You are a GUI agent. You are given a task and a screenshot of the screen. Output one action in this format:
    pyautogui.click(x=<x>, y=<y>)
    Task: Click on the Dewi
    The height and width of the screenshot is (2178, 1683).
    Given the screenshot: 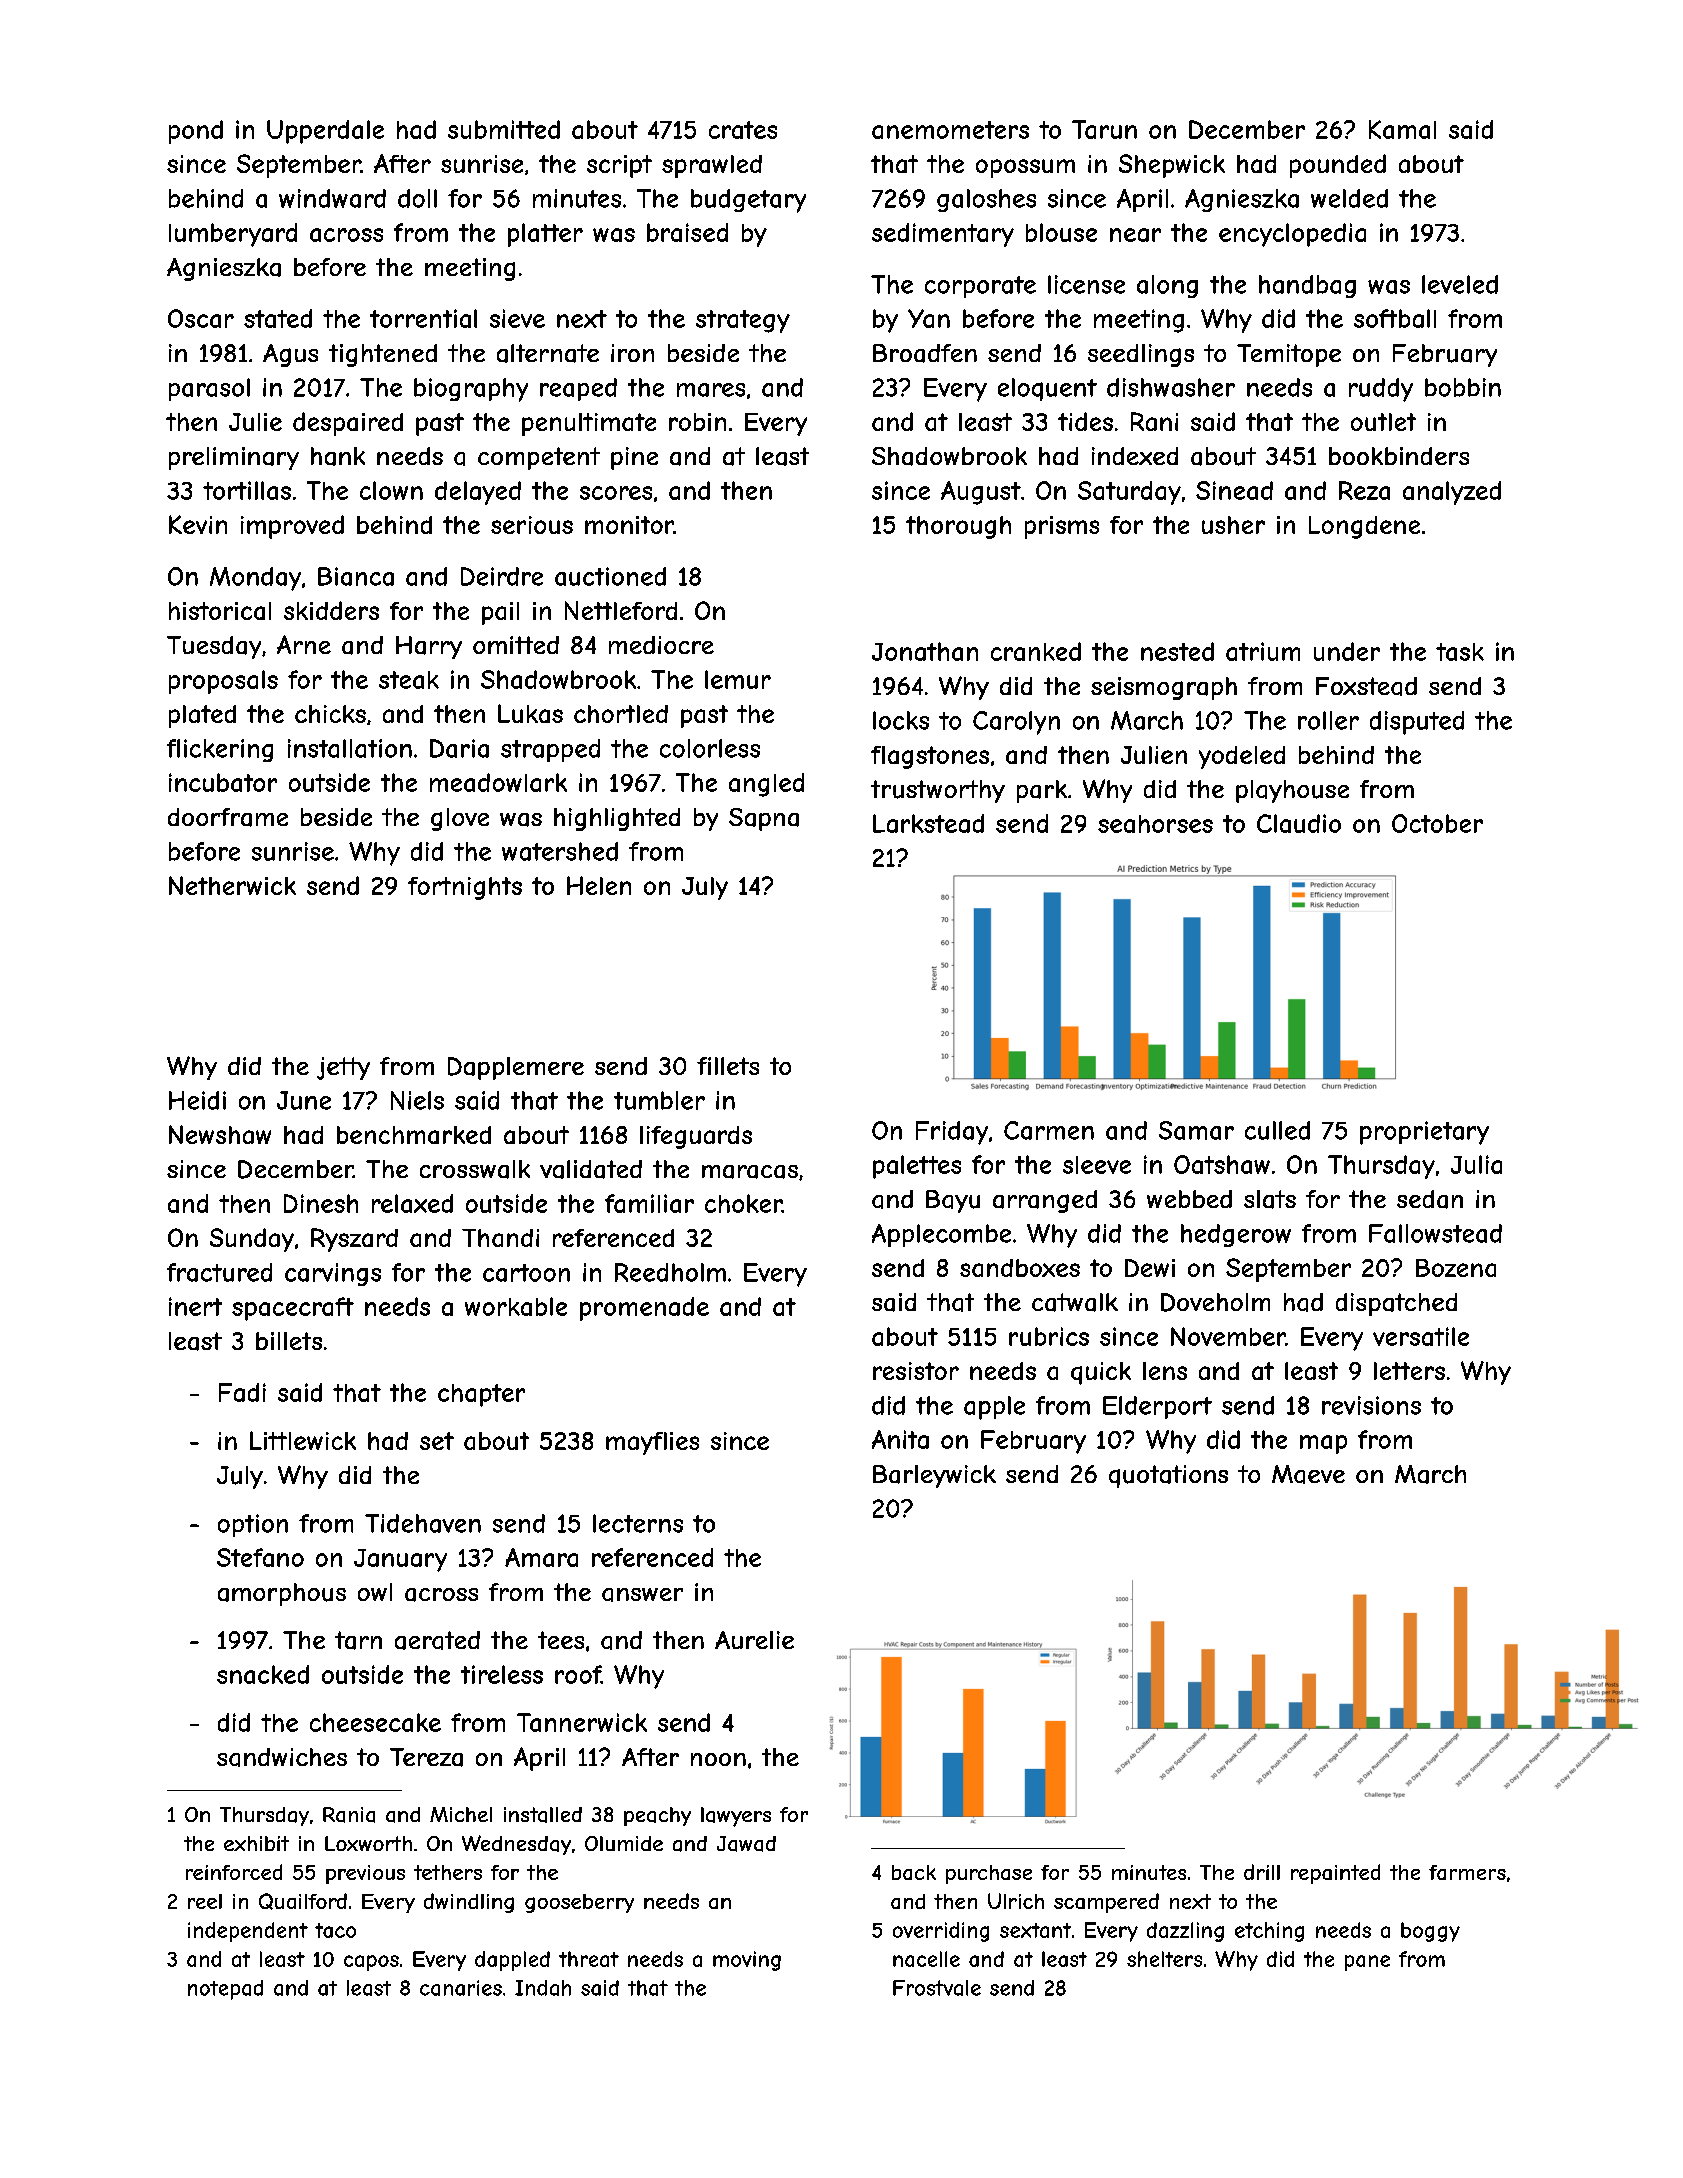 What is the action you would take?
    pyautogui.click(x=1150, y=1268)
